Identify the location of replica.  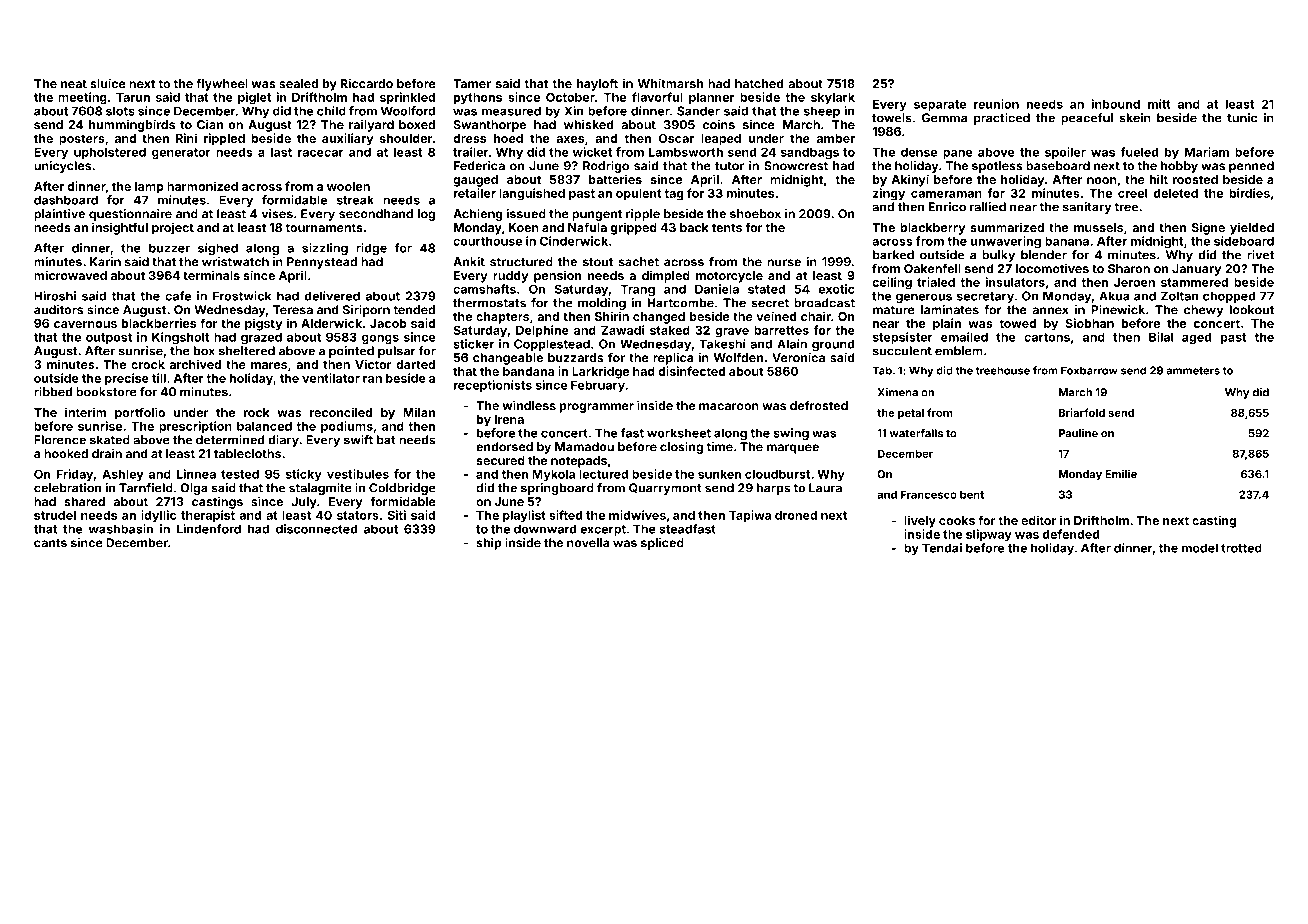
(673, 358).
